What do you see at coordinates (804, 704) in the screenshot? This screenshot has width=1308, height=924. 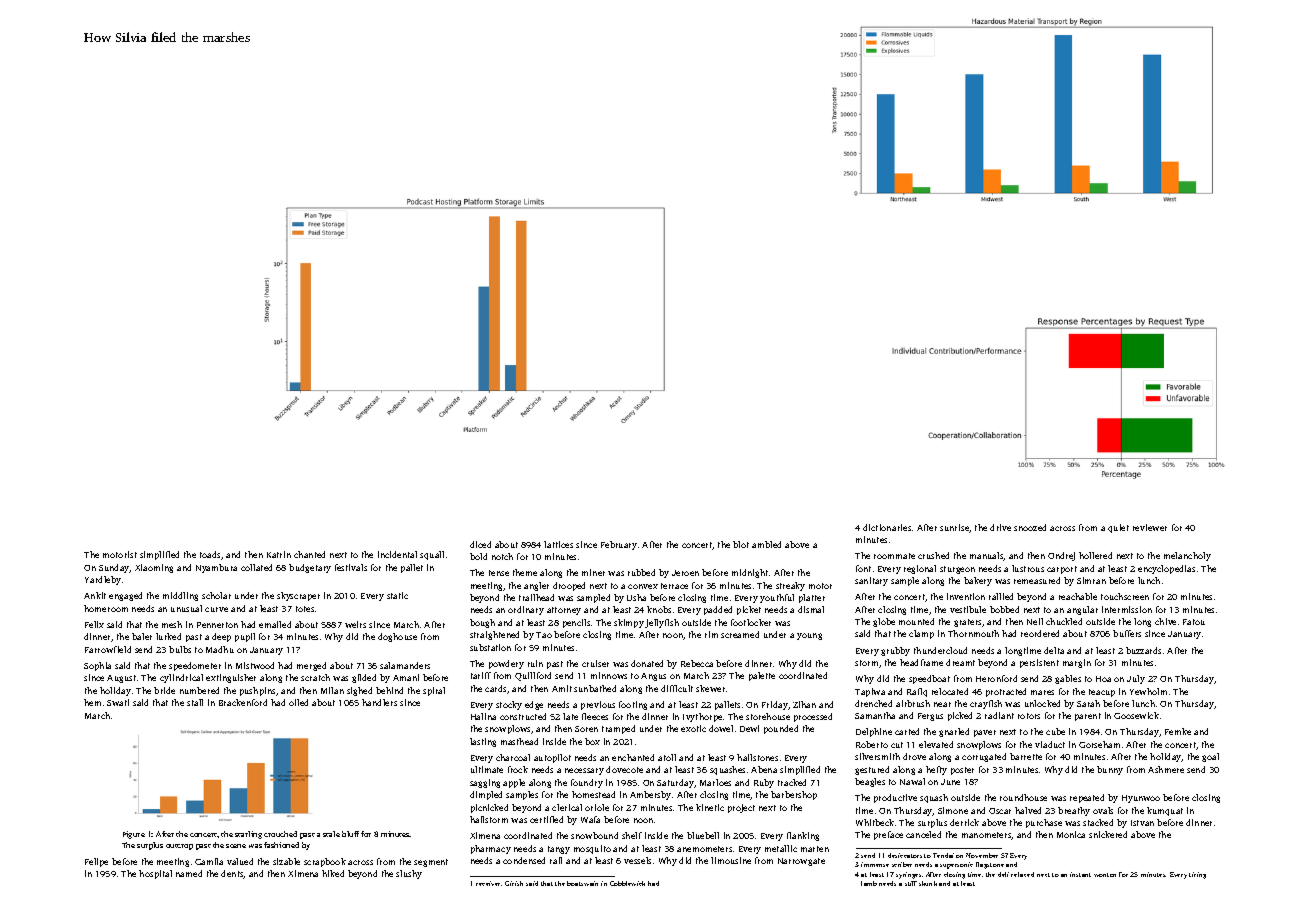 I see `Zihan` at bounding box center [804, 704].
